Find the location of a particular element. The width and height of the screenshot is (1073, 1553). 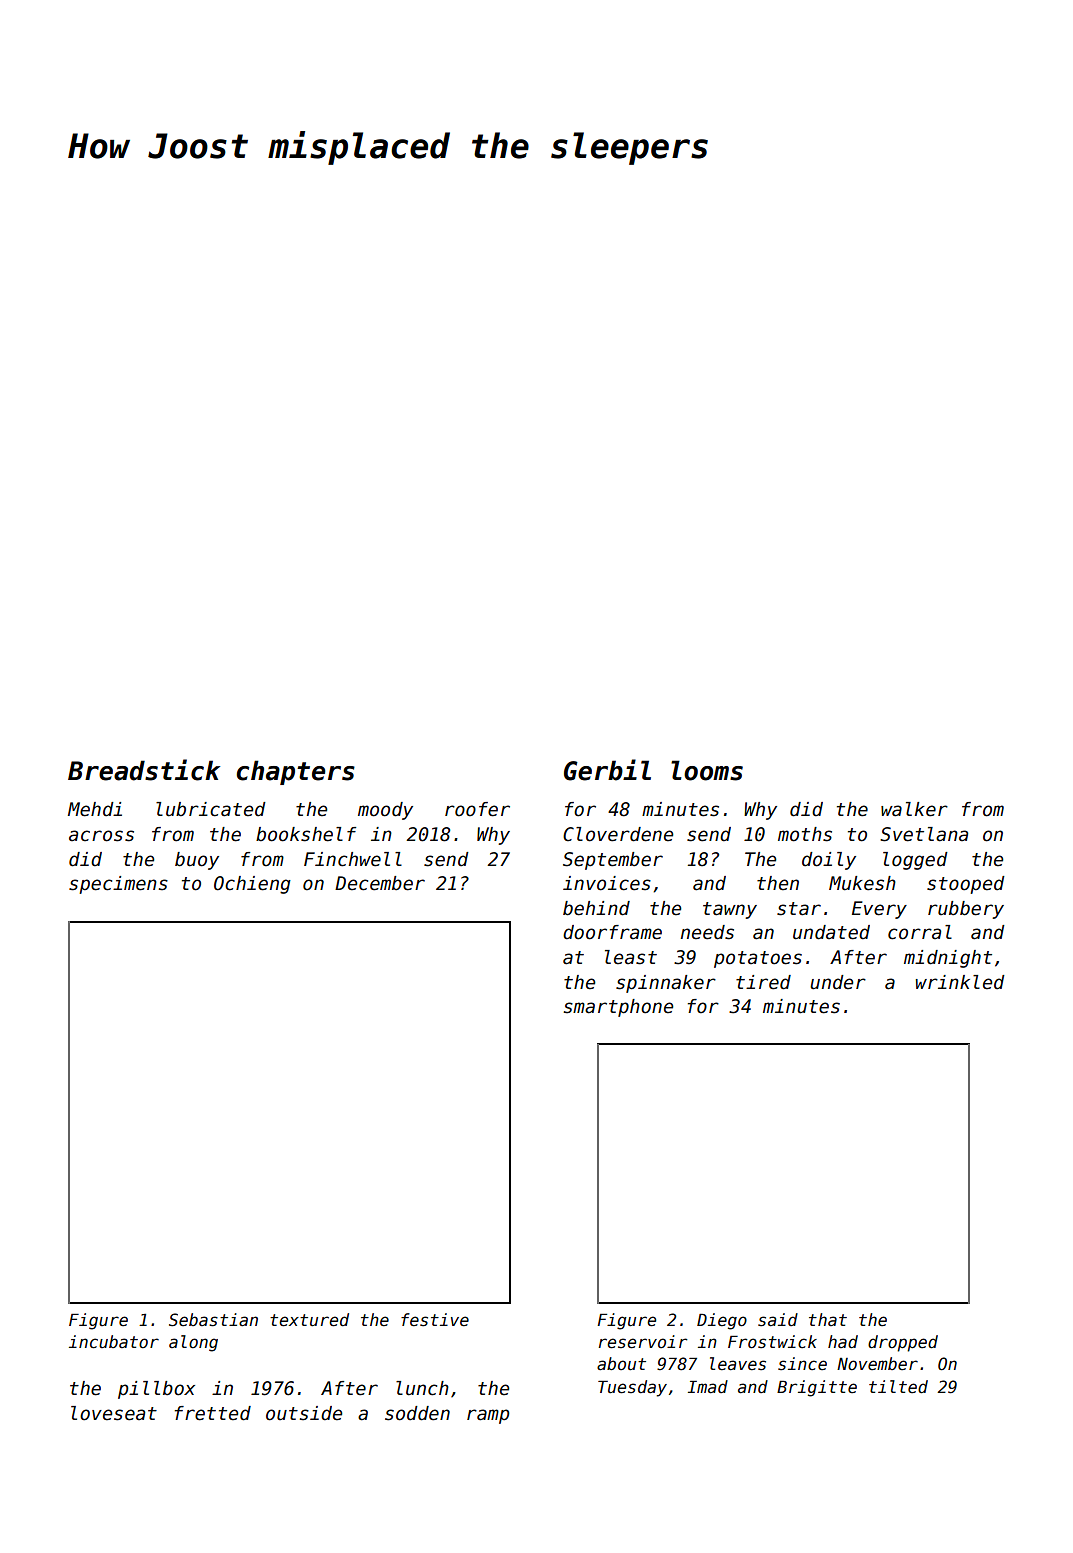

outside is located at coordinates (304, 1413).
